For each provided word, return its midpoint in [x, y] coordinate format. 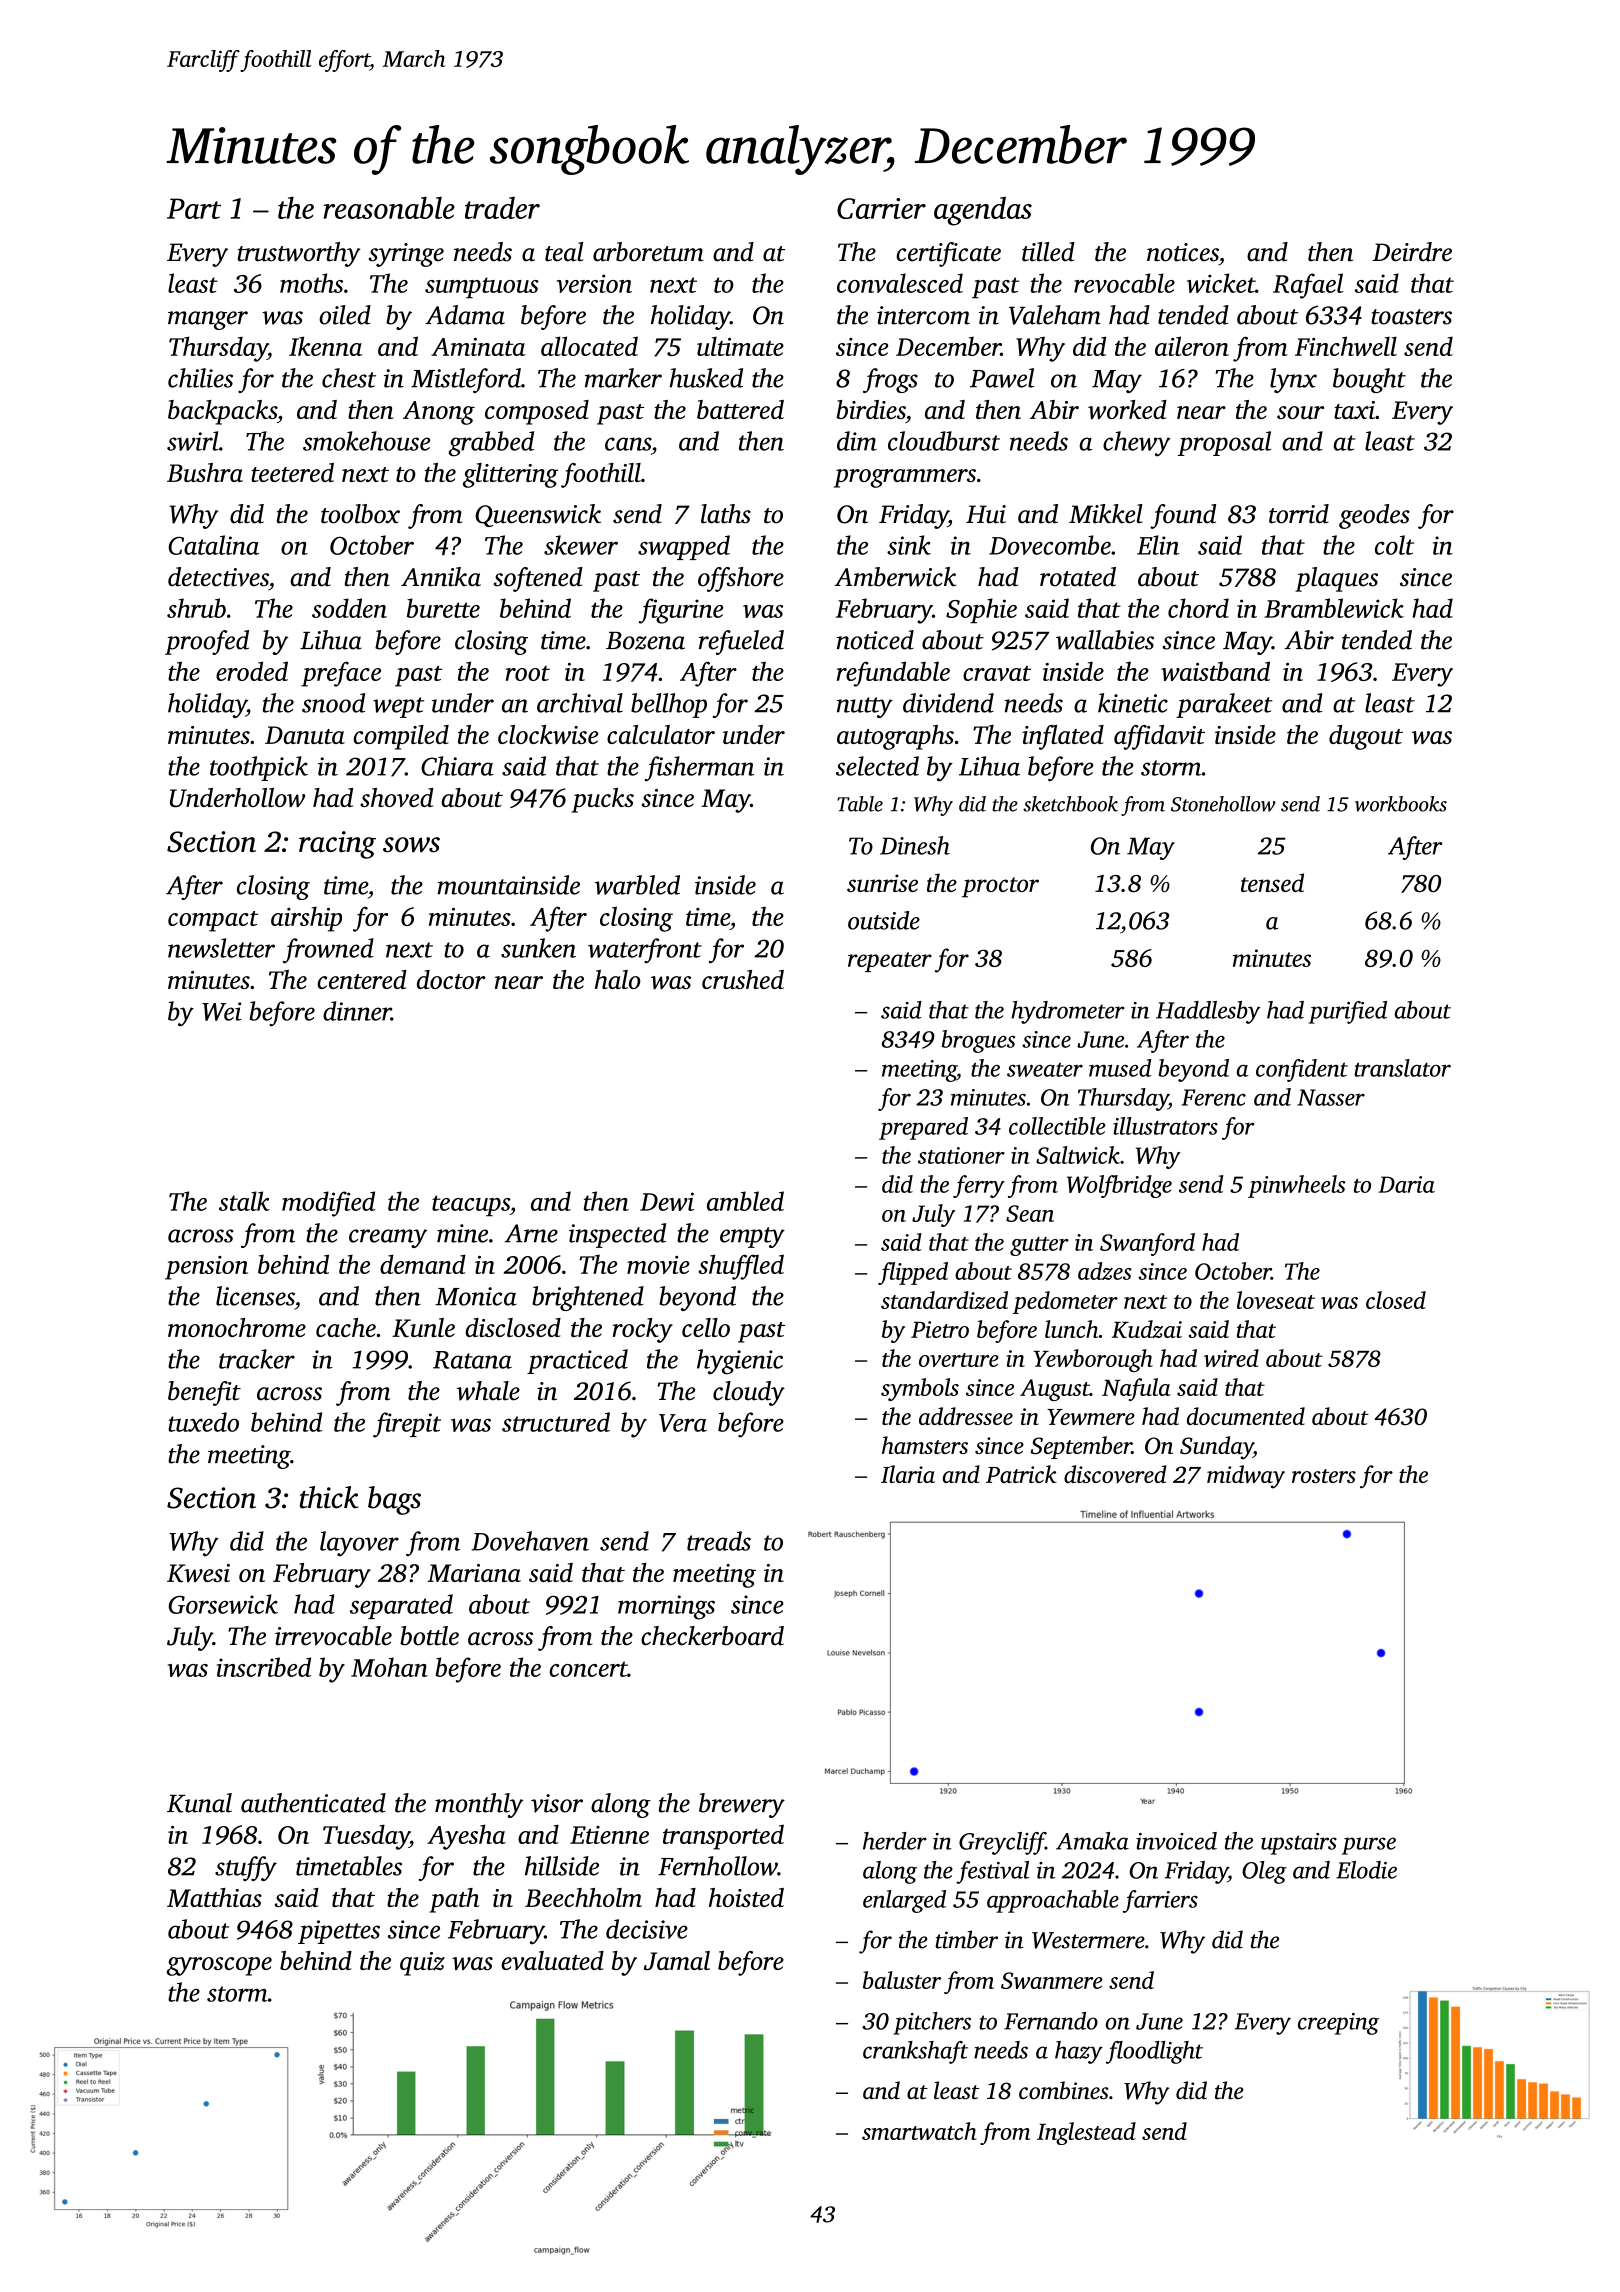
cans [628, 444]
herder [895, 1841]
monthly [479, 1805]
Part [194, 208]
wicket [1221, 283]
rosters [1324, 1476]
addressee [966, 1416]
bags [394, 1500]
